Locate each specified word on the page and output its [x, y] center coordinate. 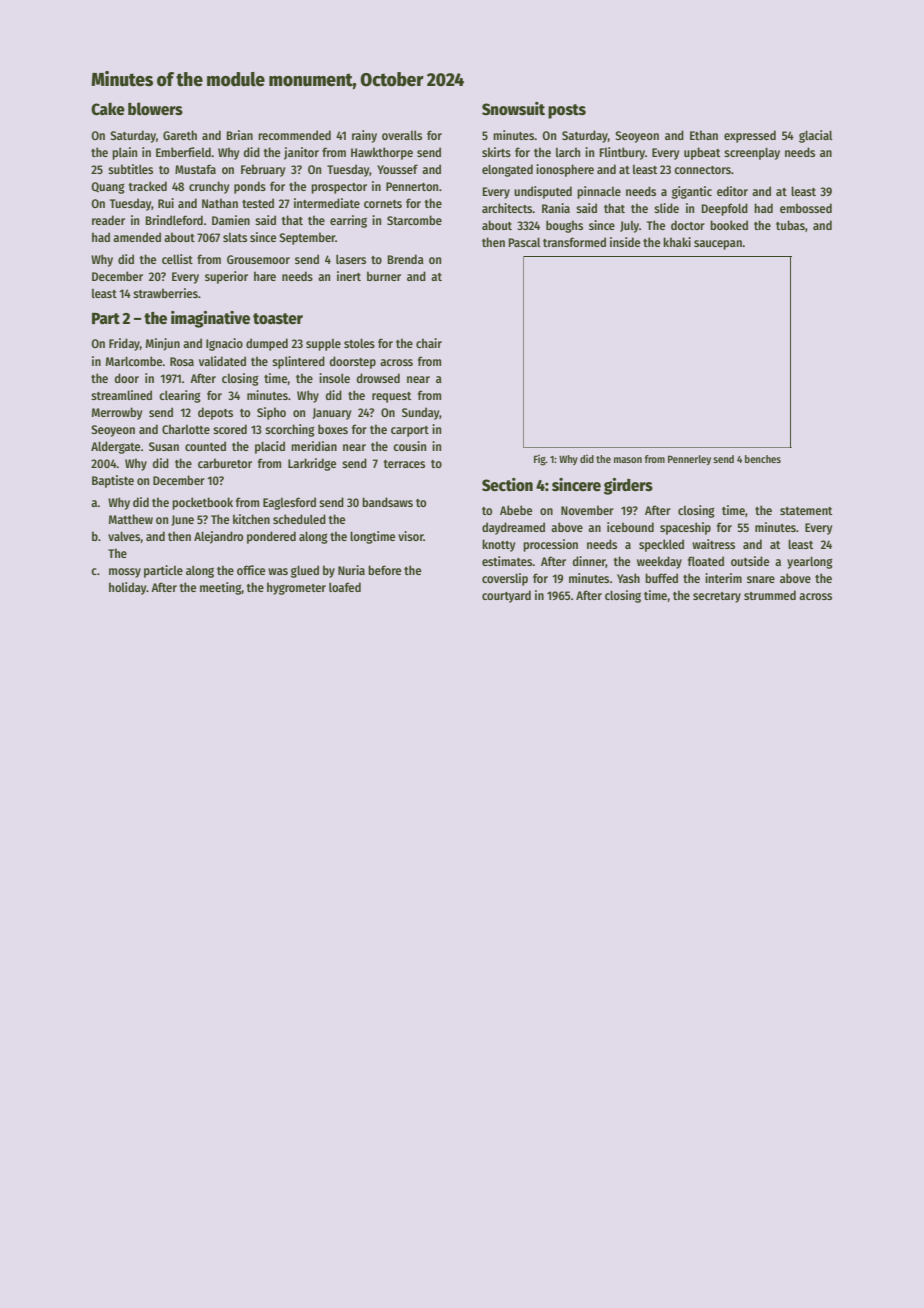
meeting [221, 588]
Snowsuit [513, 109]
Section [507, 485]
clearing [180, 396]
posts [567, 111]
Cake [108, 109]
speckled [661, 545]
